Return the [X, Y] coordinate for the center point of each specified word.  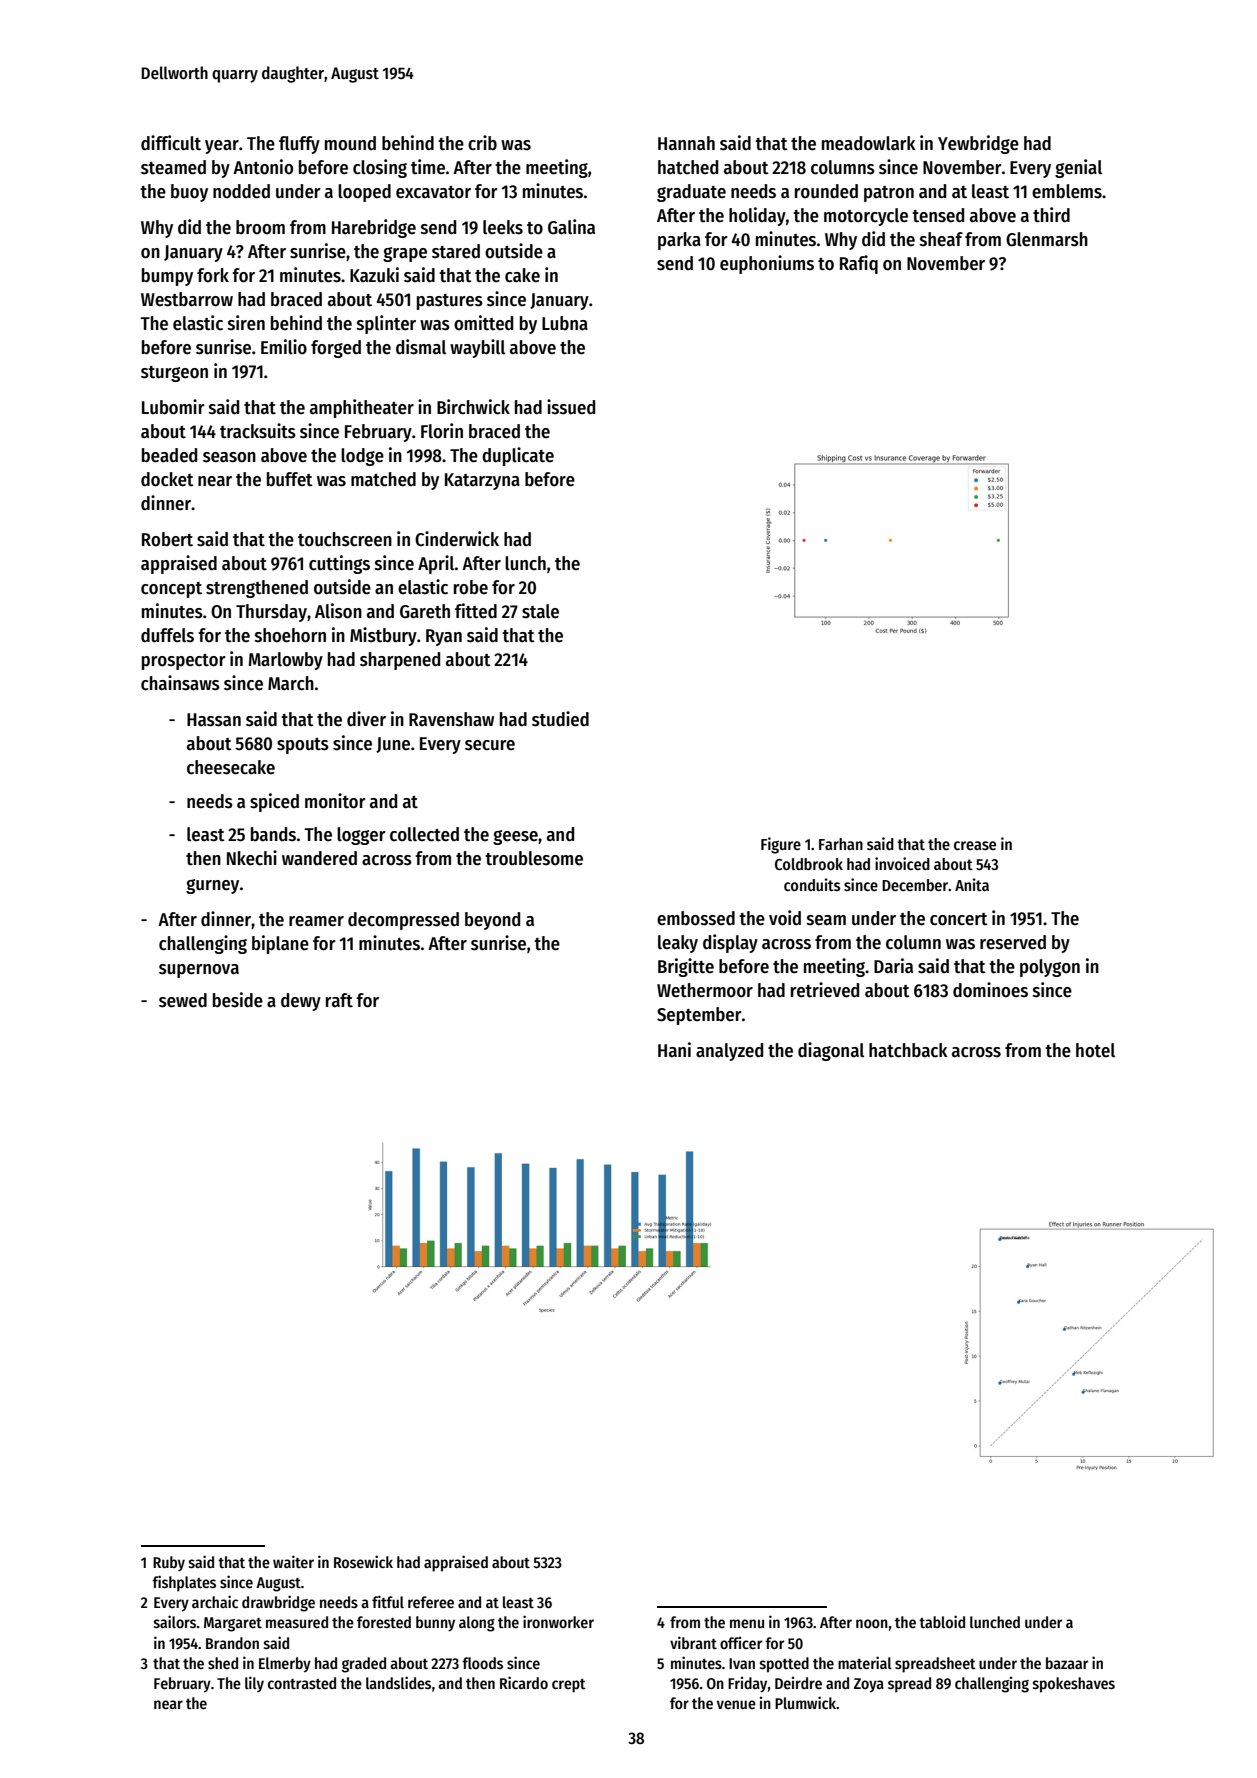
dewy [301, 1002]
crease [975, 845]
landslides [398, 1682]
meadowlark [869, 143]
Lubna [565, 323]
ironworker [558, 1622]
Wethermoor [705, 990]
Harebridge [374, 228]
